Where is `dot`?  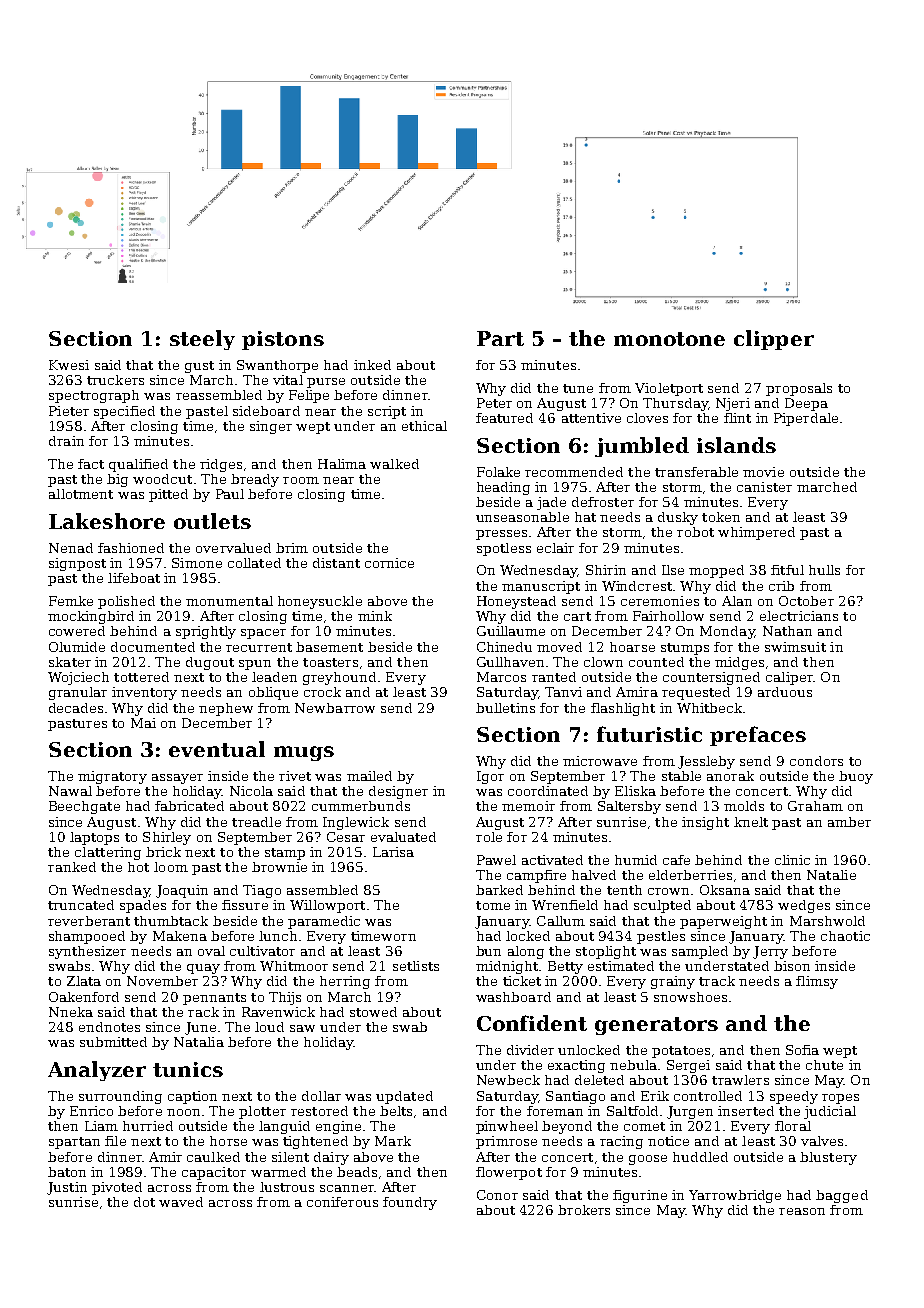 dot is located at coordinates (144, 1202).
